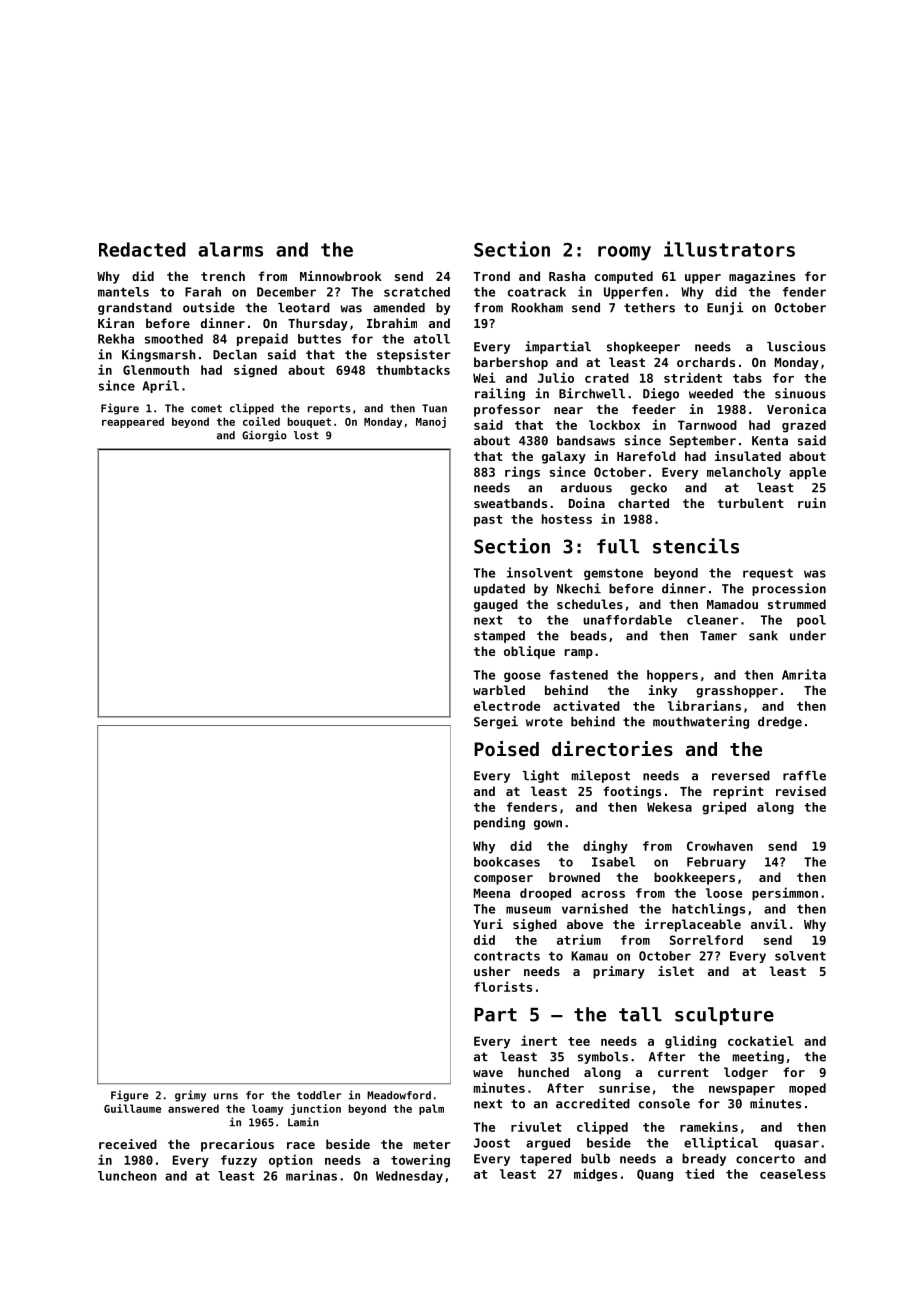  What do you see at coordinates (340, 276) in the screenshot?
I see `Minnowbrook` at bounding box center [340, 276].
